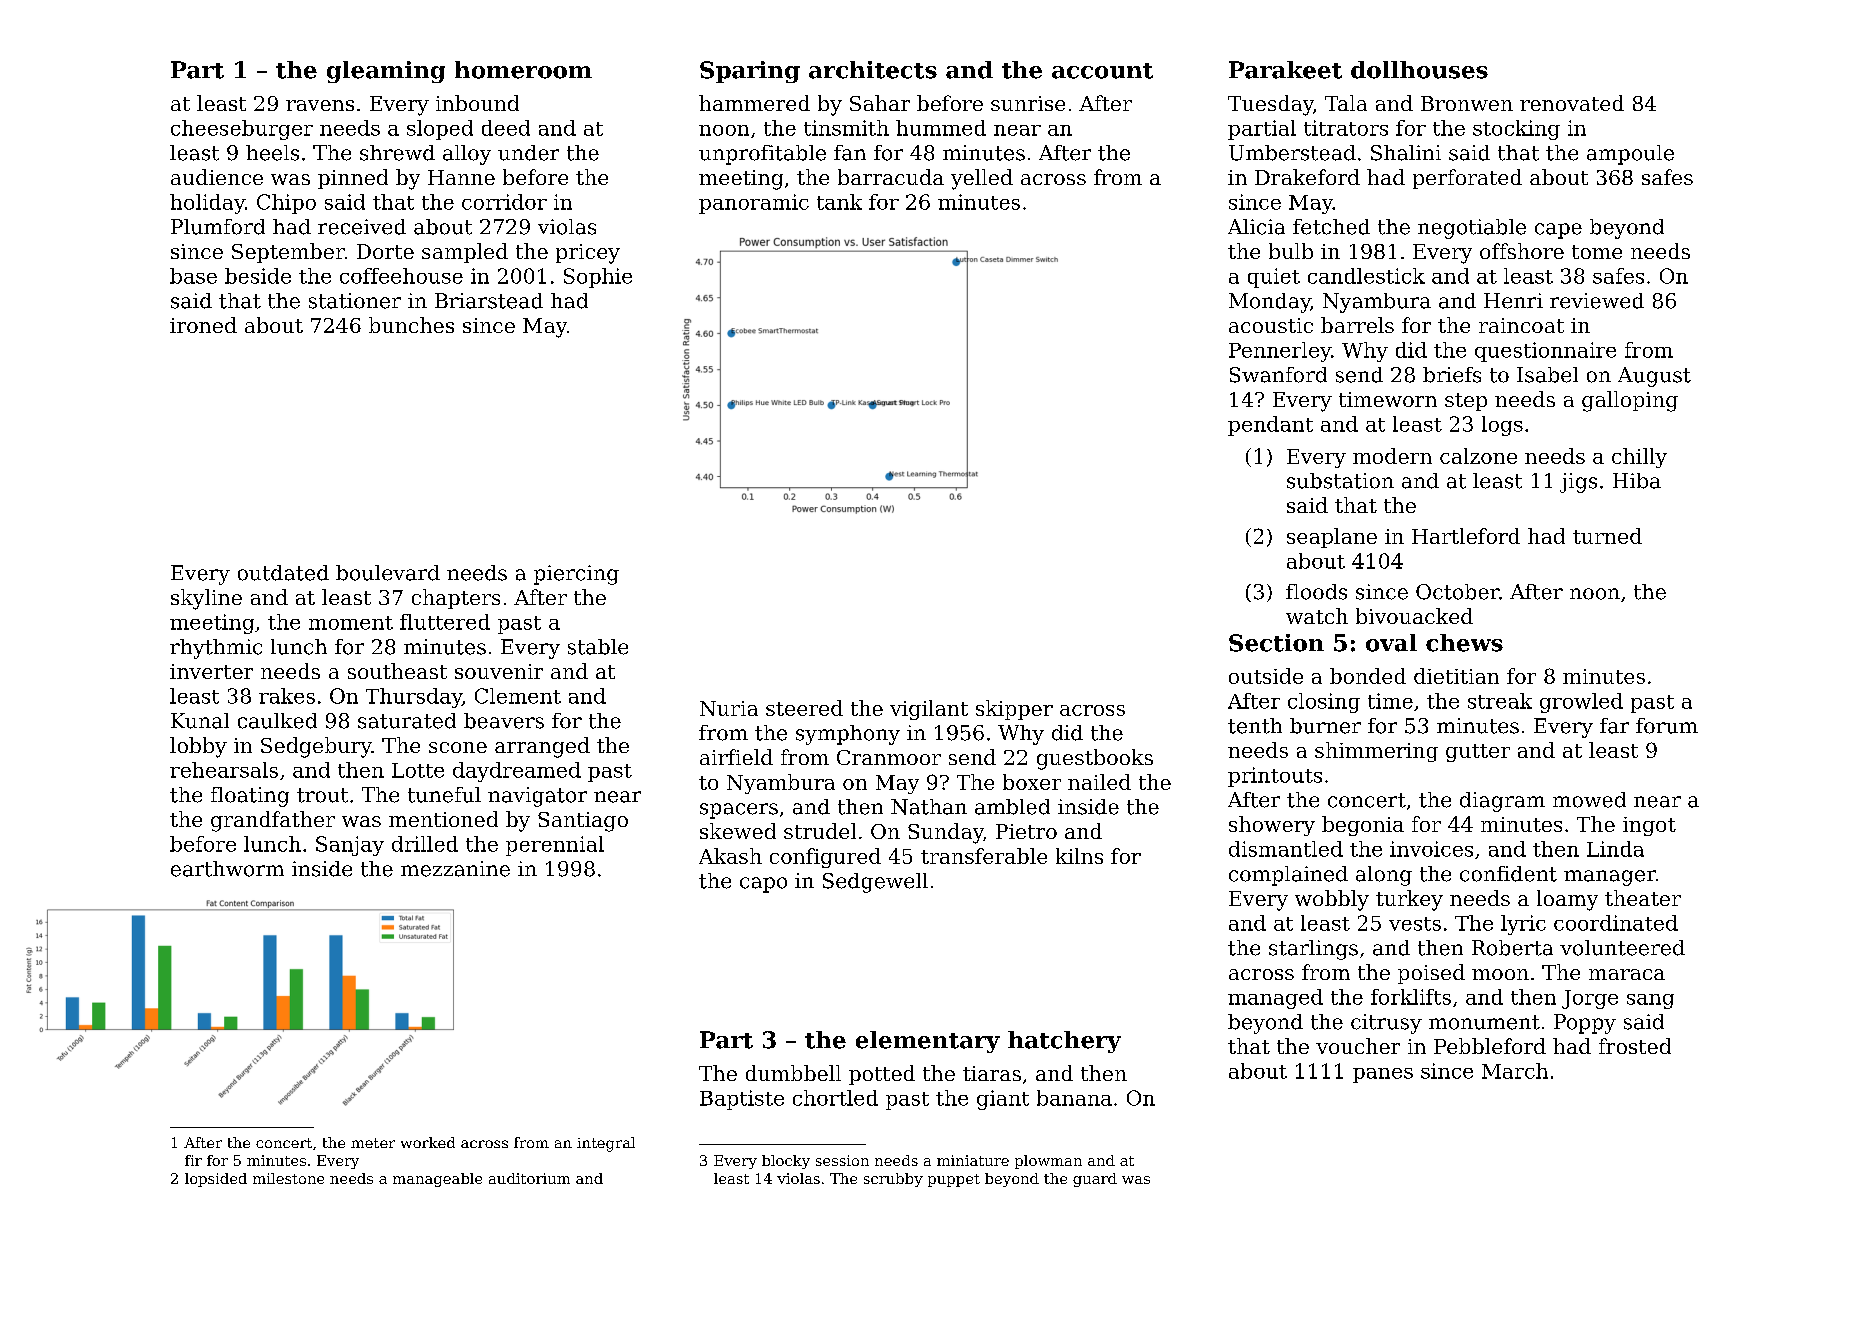 This screenshot has height=1323, width=1871. What do you see at coordinates (1667, 726) in the screenshot?
I see `forum` at bounding box center [1667, 726].
